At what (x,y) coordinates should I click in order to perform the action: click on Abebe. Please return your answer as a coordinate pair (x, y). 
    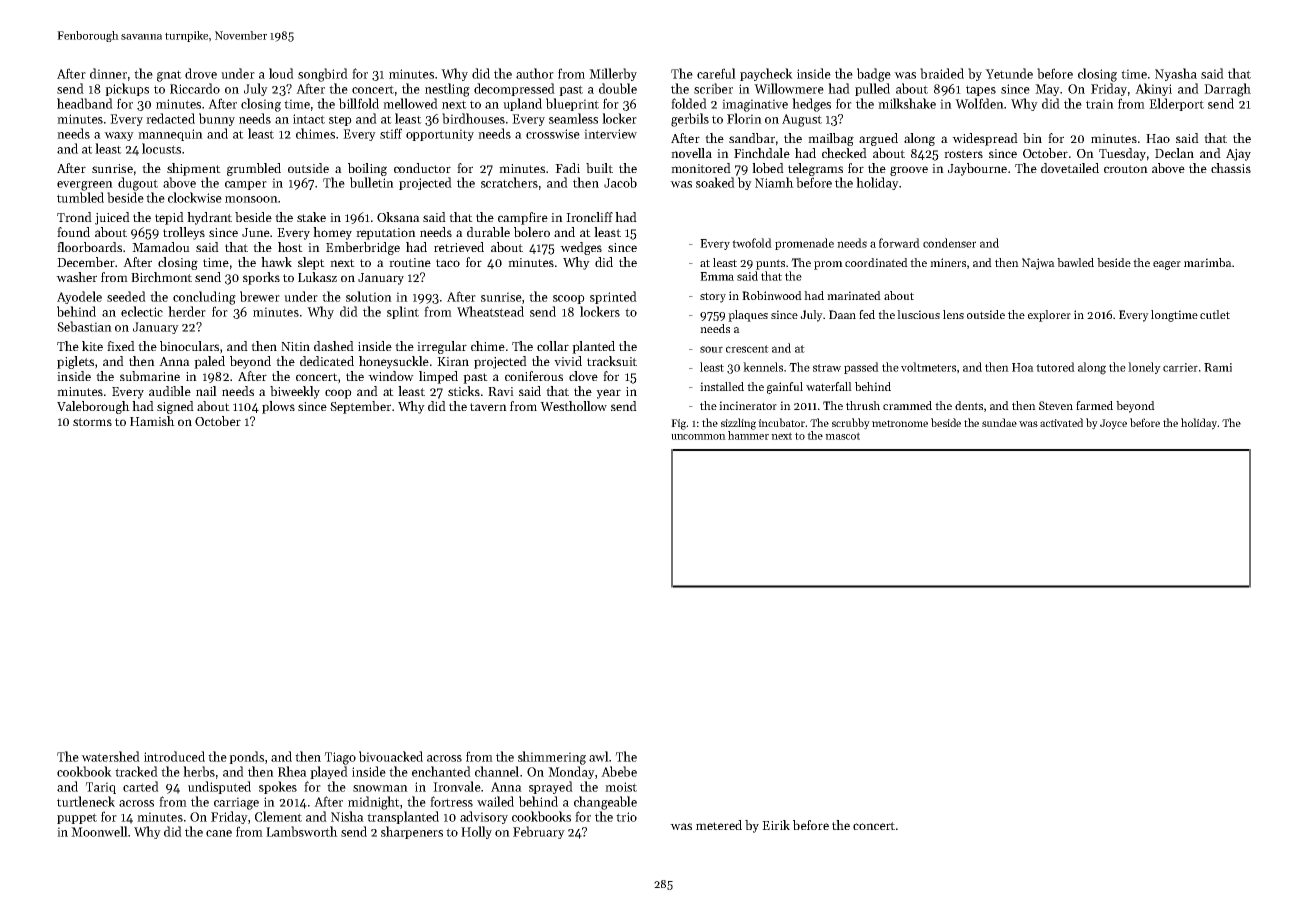
    Looking at the image, I should click on (619, 771).
